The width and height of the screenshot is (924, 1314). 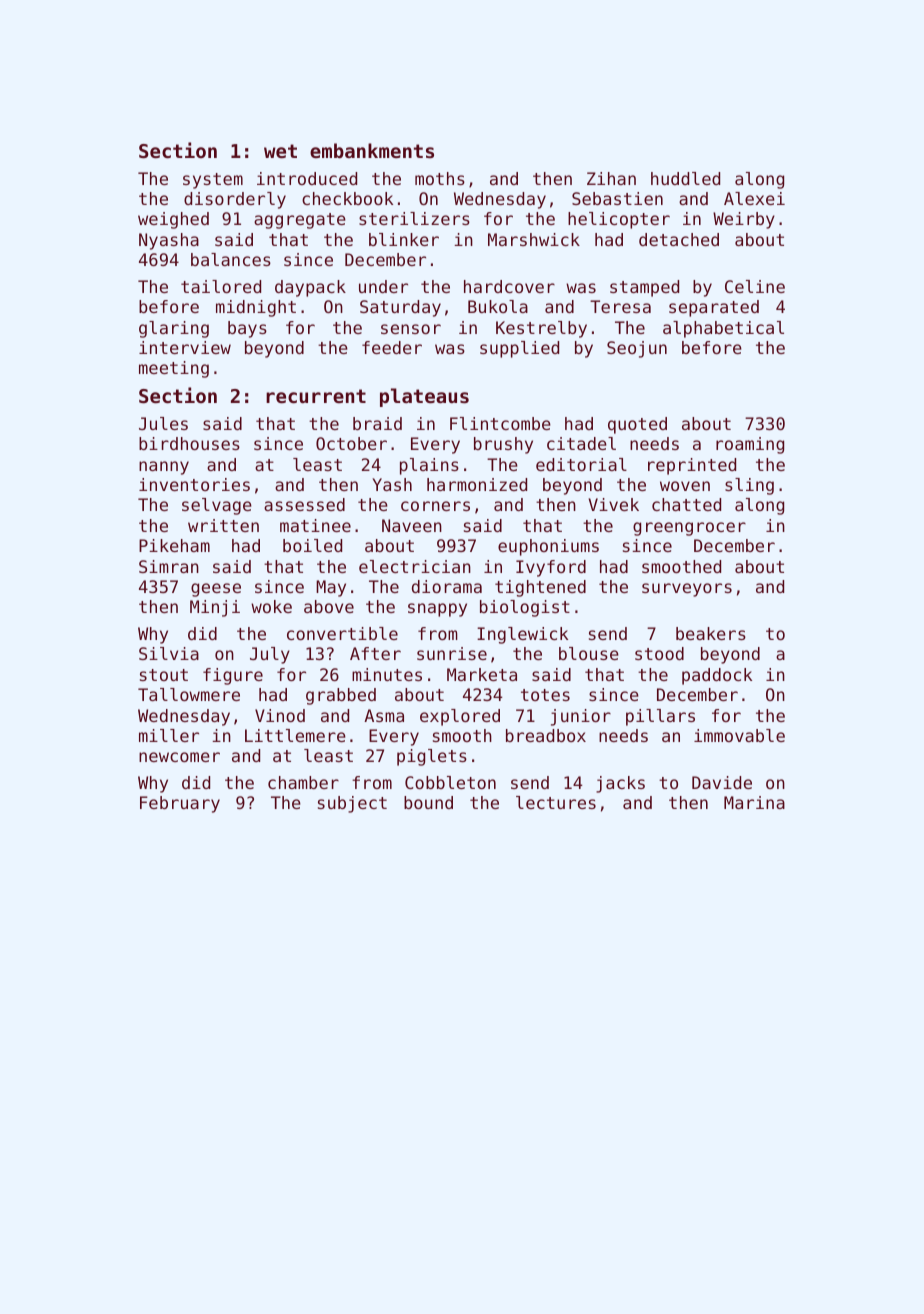 I want to click on alphabetical, so click(x=723, y=329).
